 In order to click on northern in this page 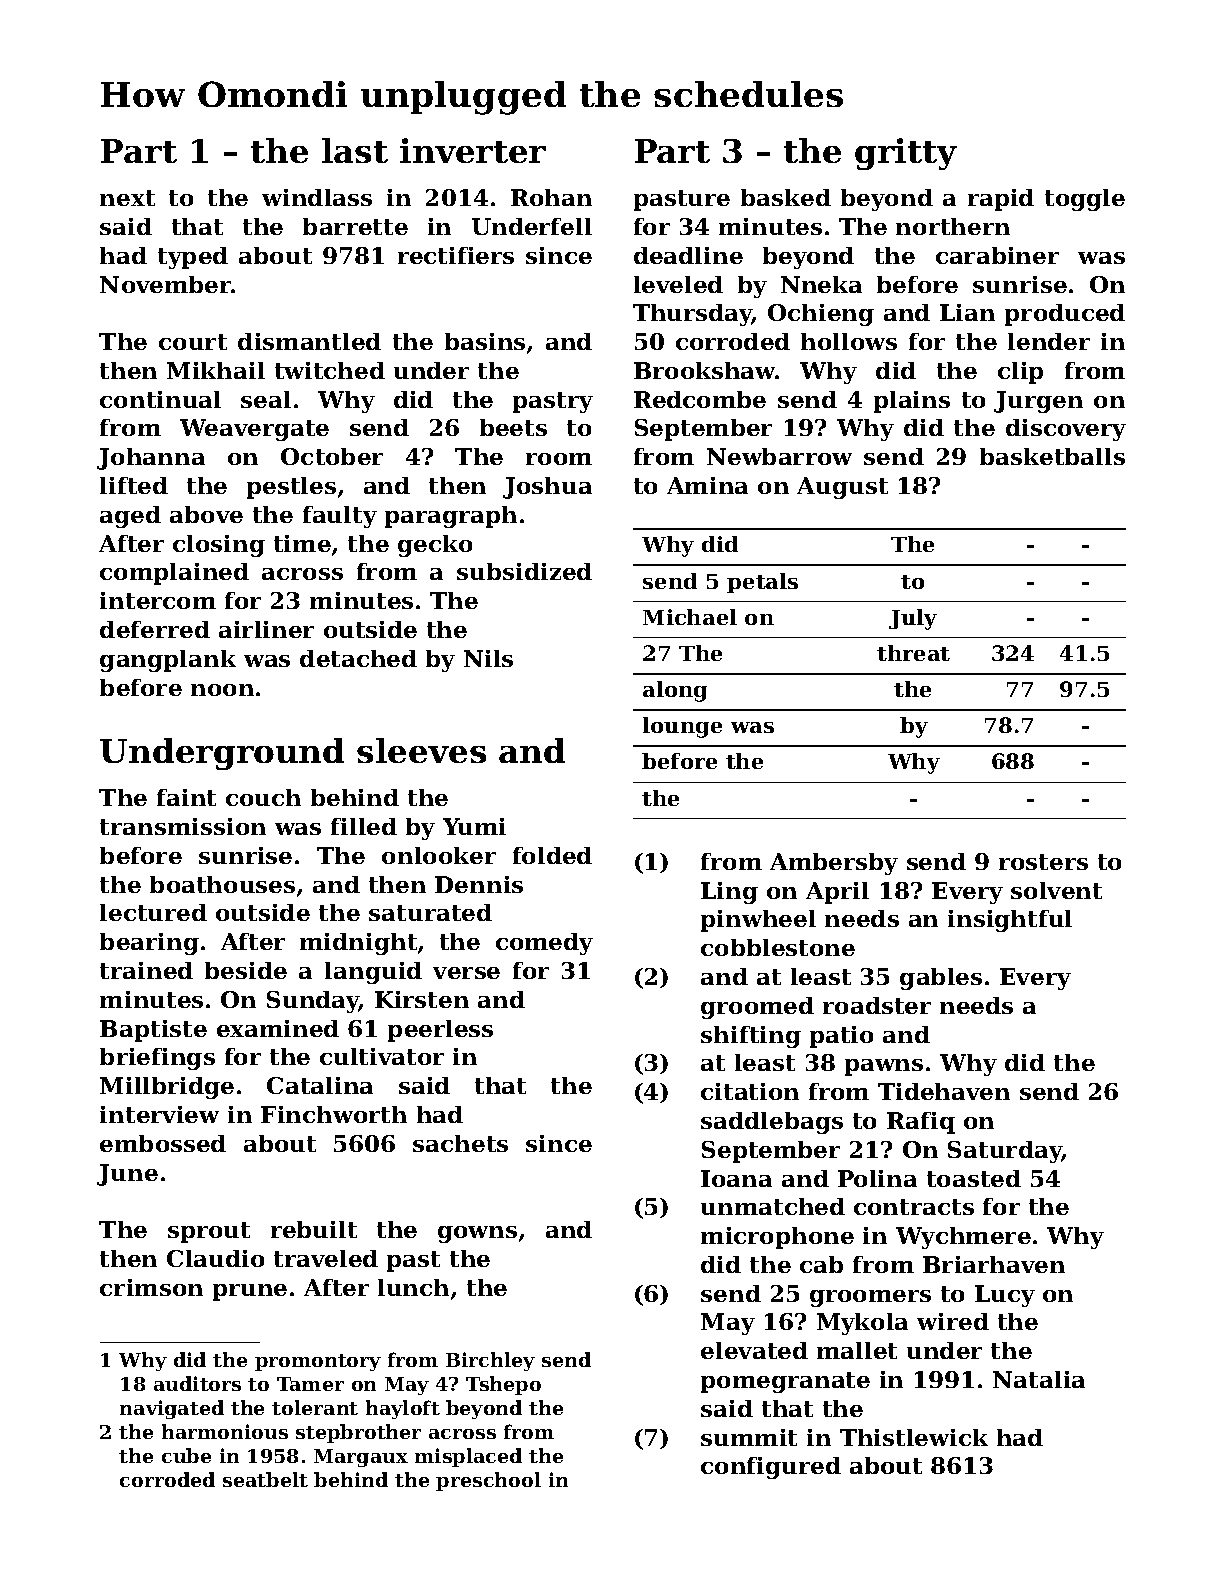, I will do `click(953, 226)`.
